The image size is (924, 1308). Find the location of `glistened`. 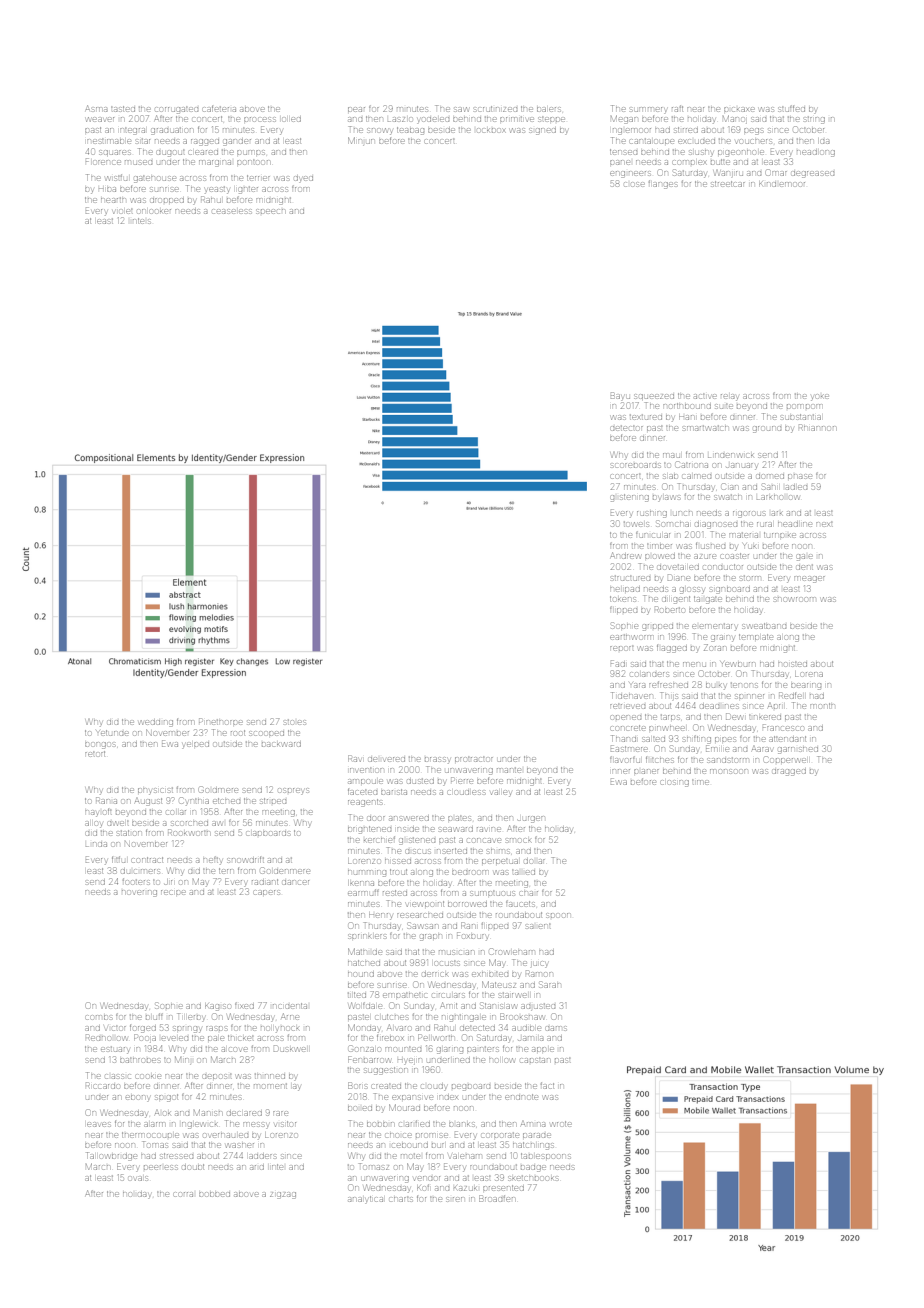

glistened is located at coordinates (417, 841).
